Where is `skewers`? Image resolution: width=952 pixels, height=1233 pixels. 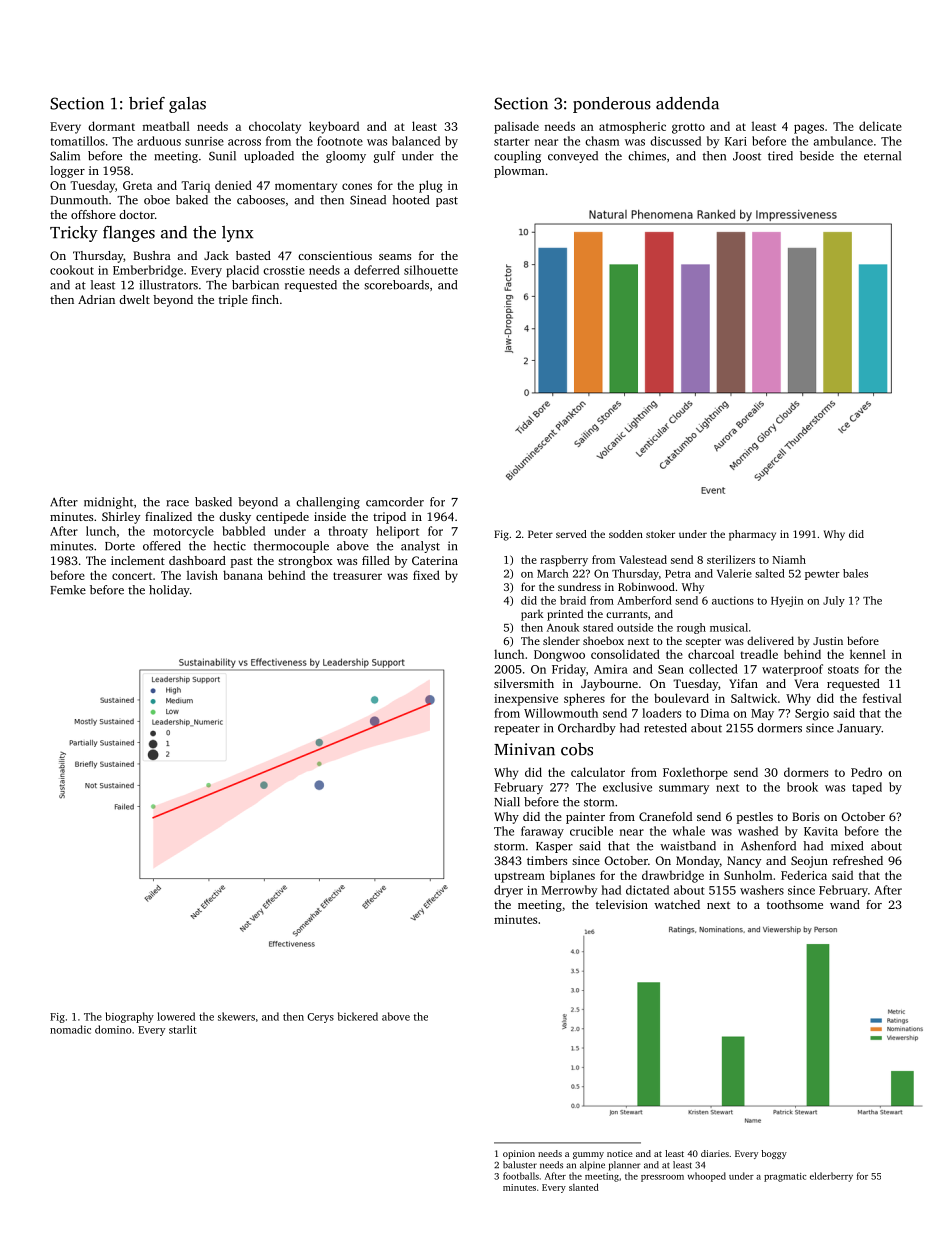 skewers is located at coordinates (236, 1016).
